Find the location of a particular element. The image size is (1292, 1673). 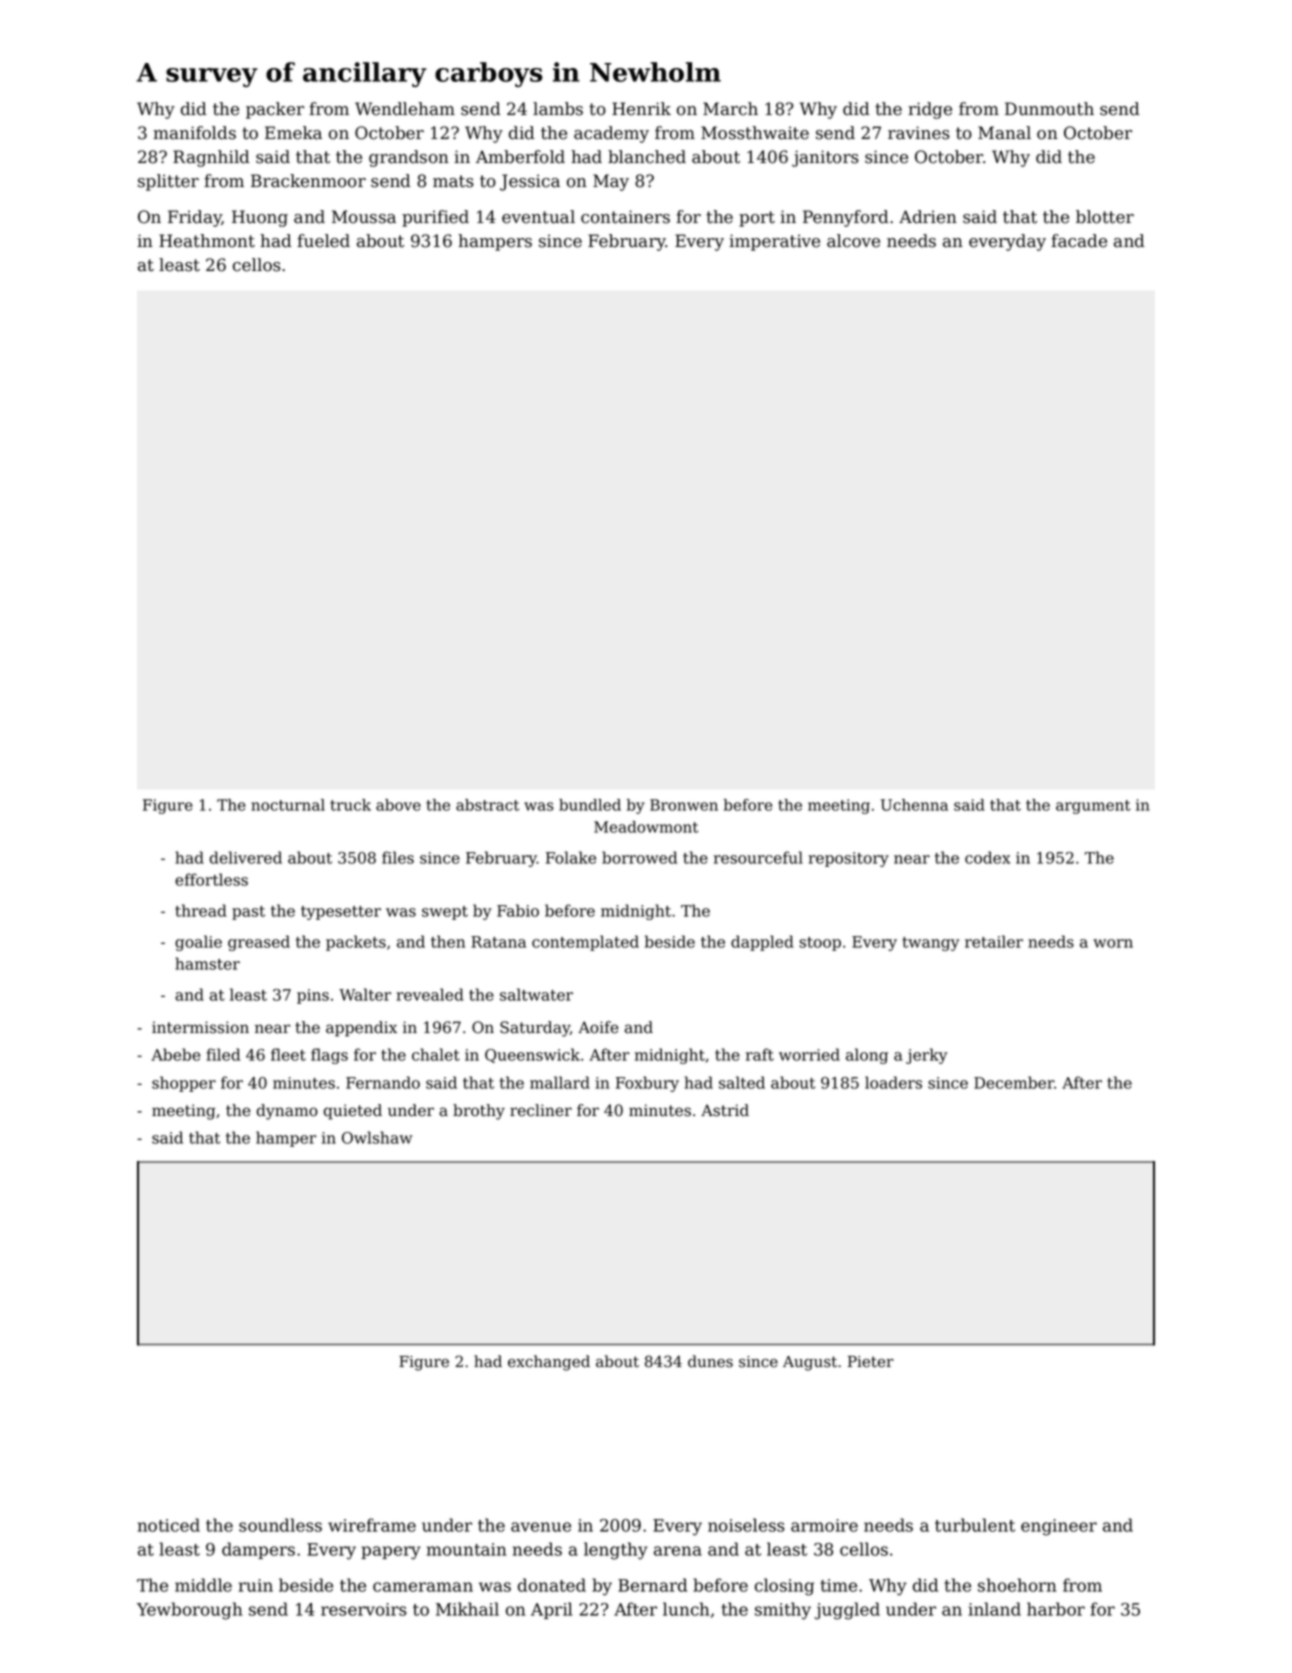

harbor is located at coordinates (1056, 1609).
